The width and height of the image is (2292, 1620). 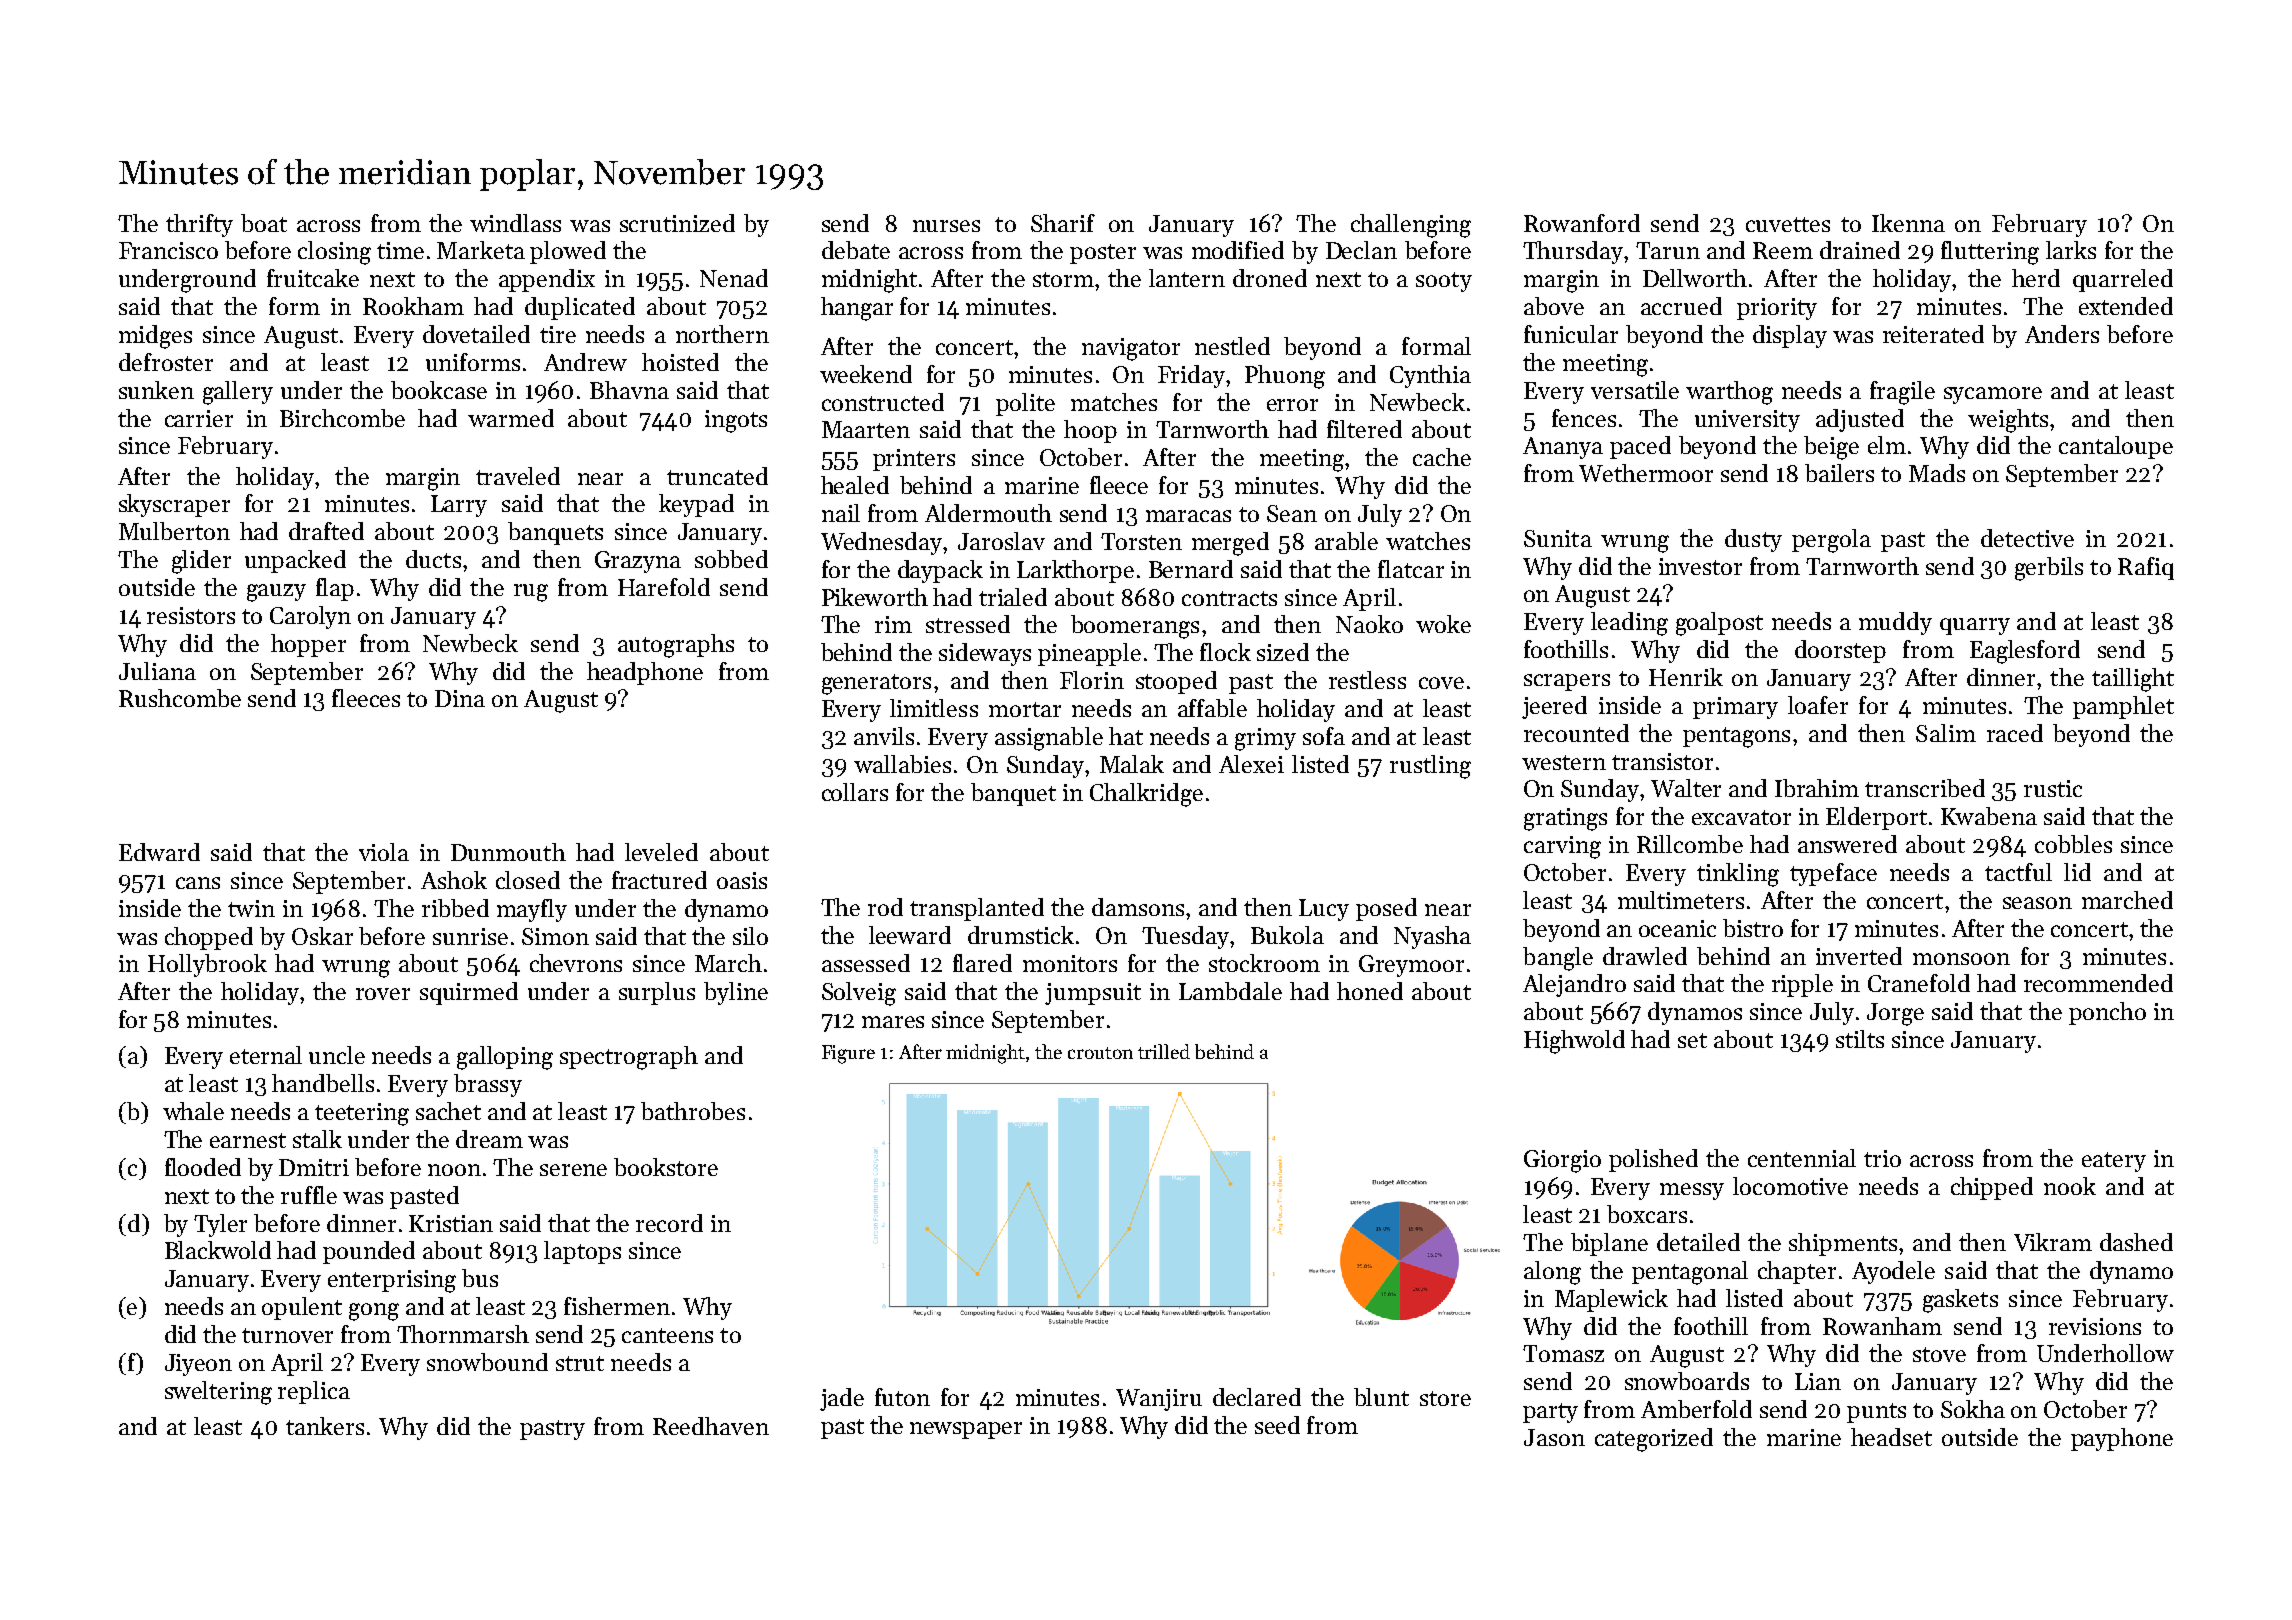 I want to click on Mads, so click(x=1937, y=473).
